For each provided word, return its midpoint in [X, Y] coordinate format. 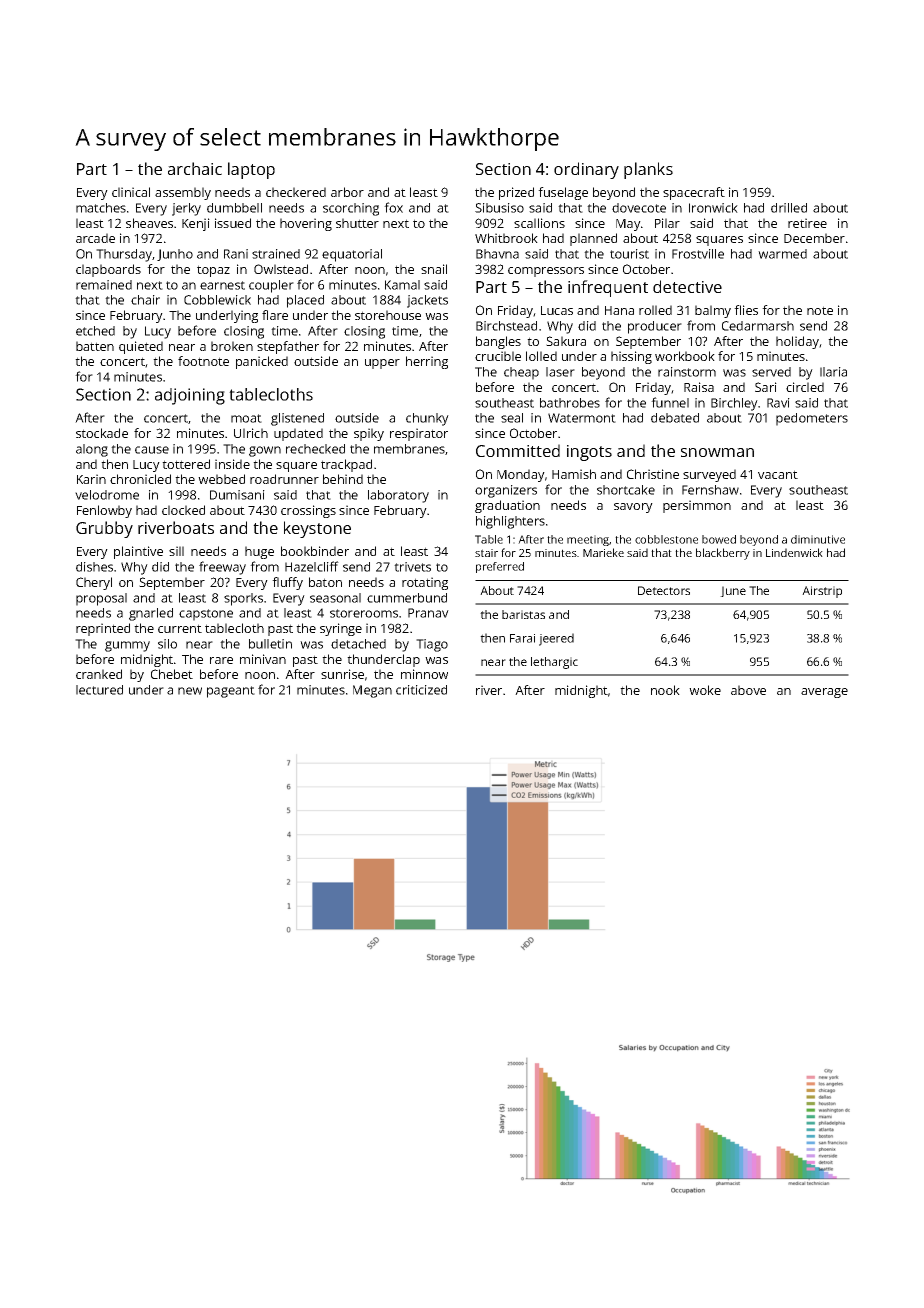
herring [427, 362]
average [824, 693]
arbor [347, 192]
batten [95, 346]
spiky [369, 434]
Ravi [778, 403]
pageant [231, 692]
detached [358, 644]
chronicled [140, 479]
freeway [222, 568]
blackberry [723, 554]
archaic [195, 168]
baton [325, 582]
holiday [798, 342]
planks [648, 170]
